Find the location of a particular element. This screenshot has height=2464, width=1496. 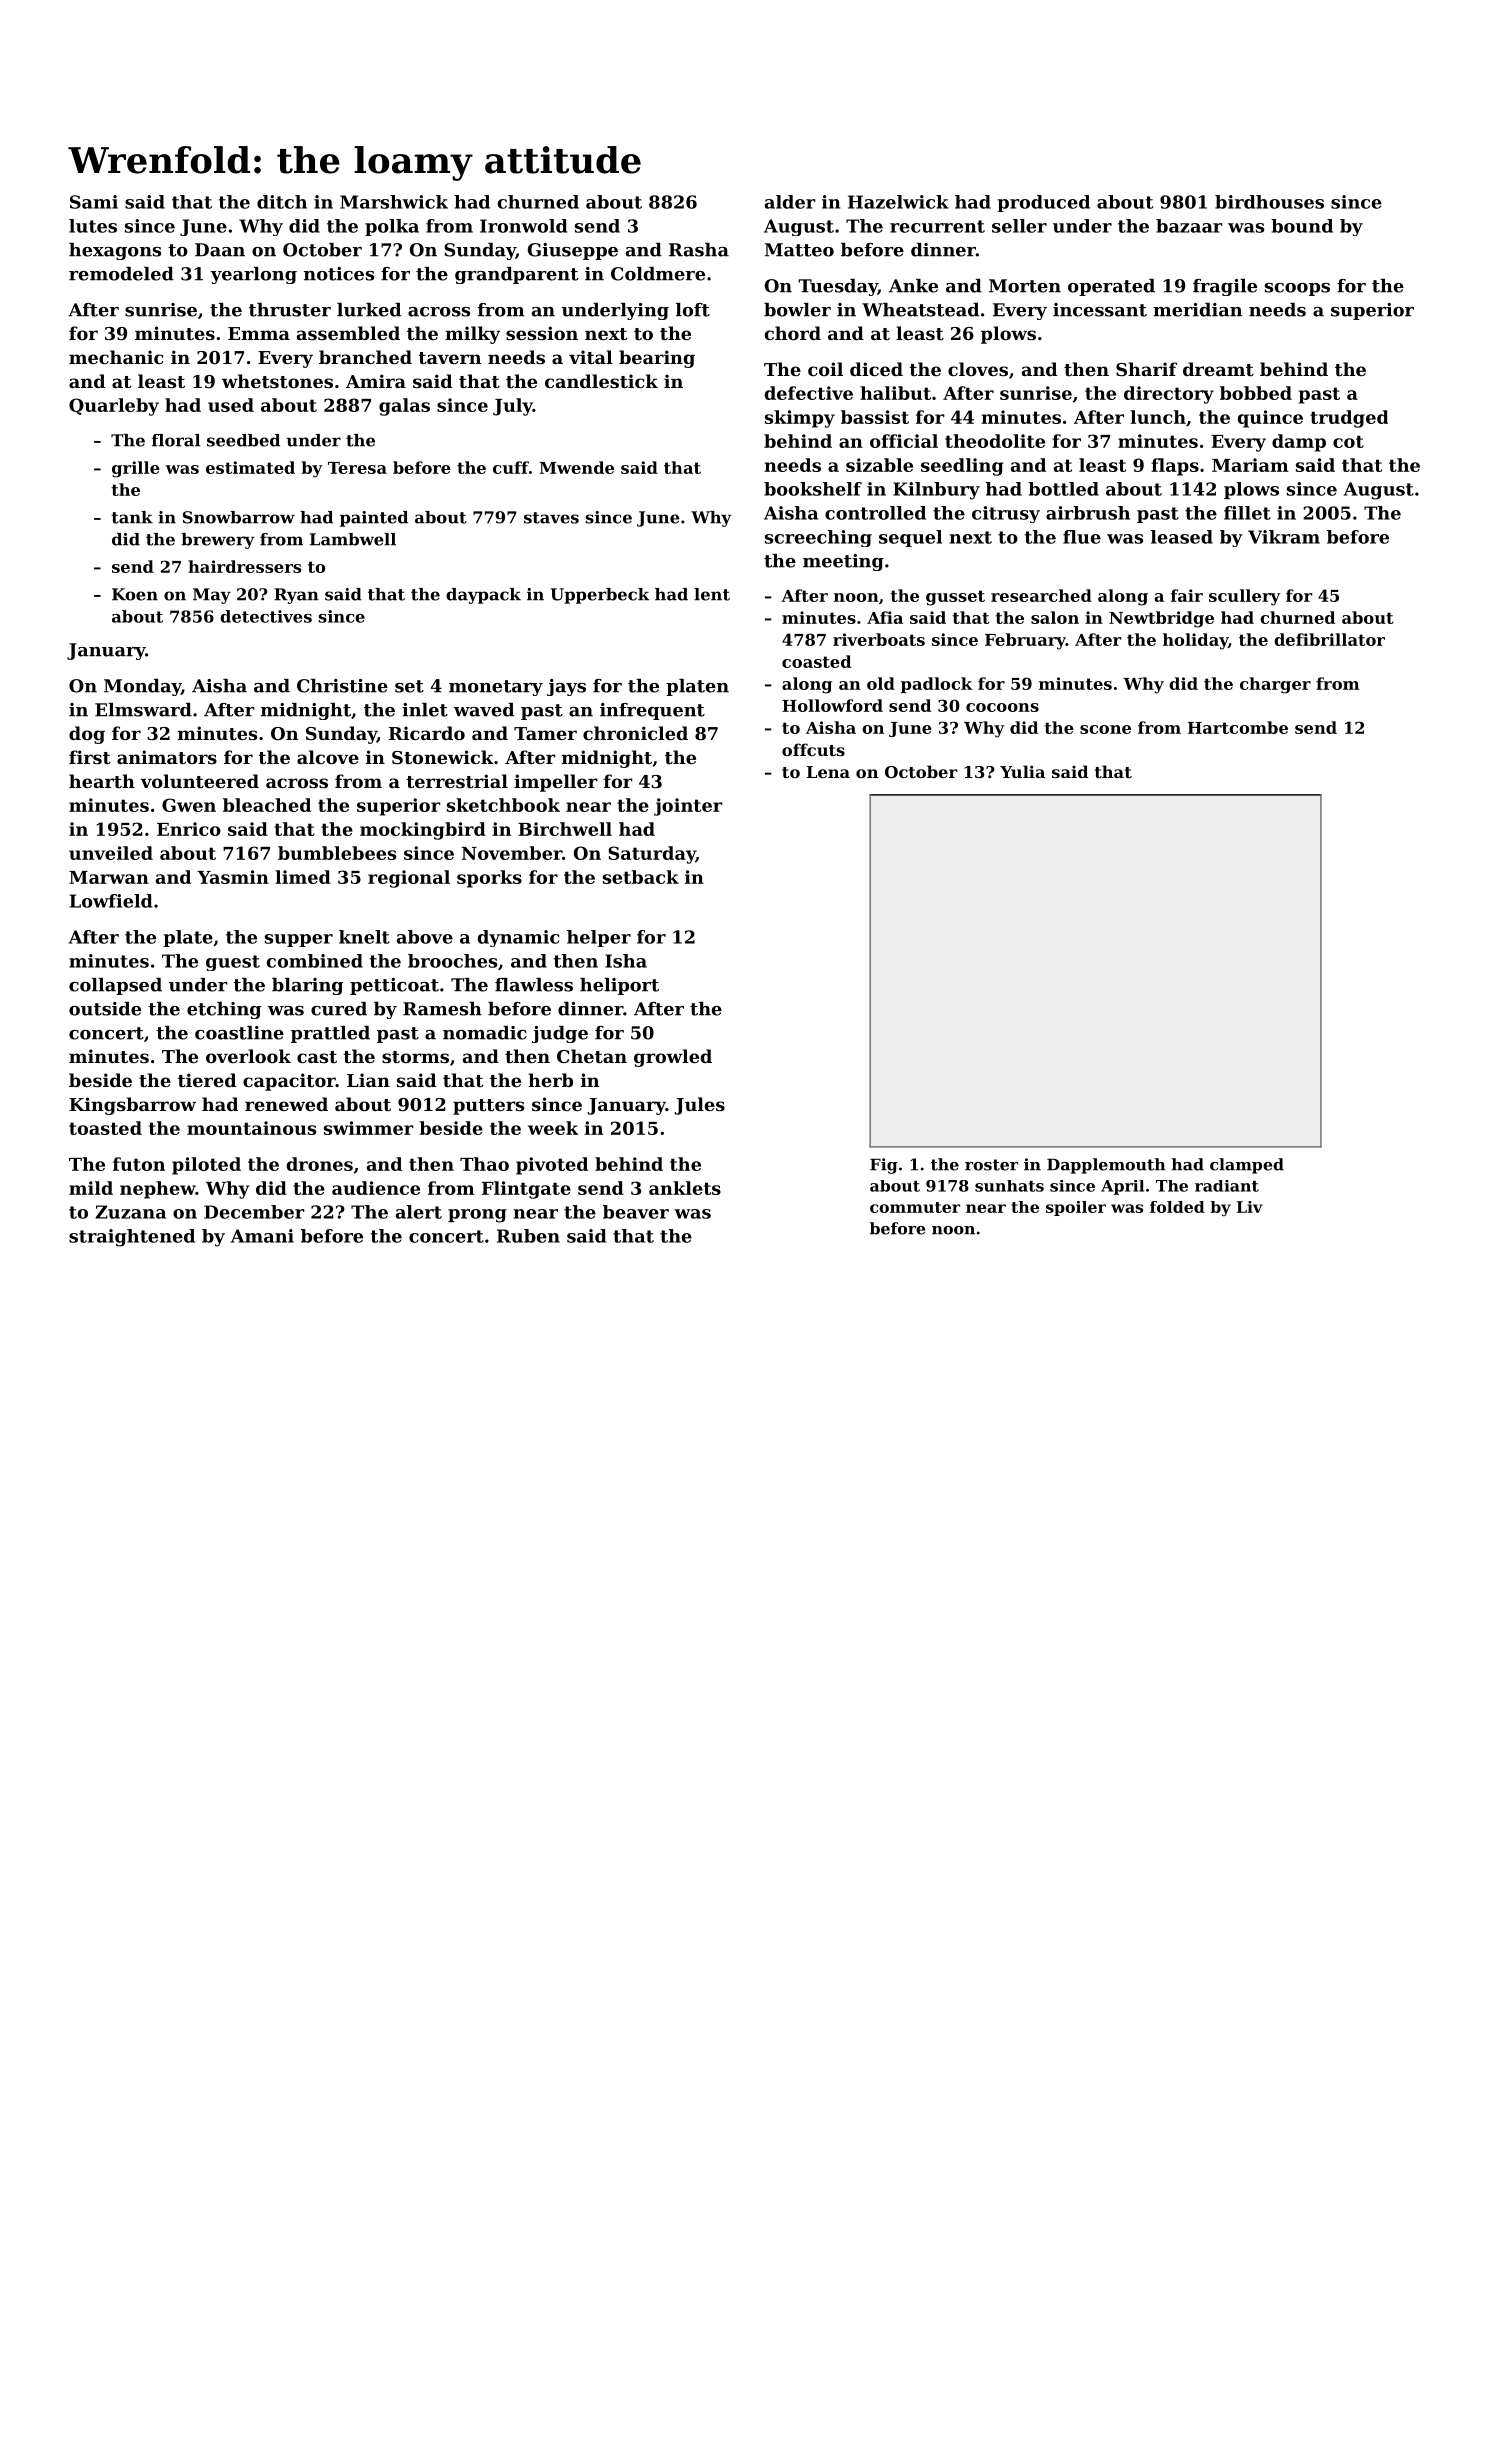

heliport is located at coordinates (619, 986).
